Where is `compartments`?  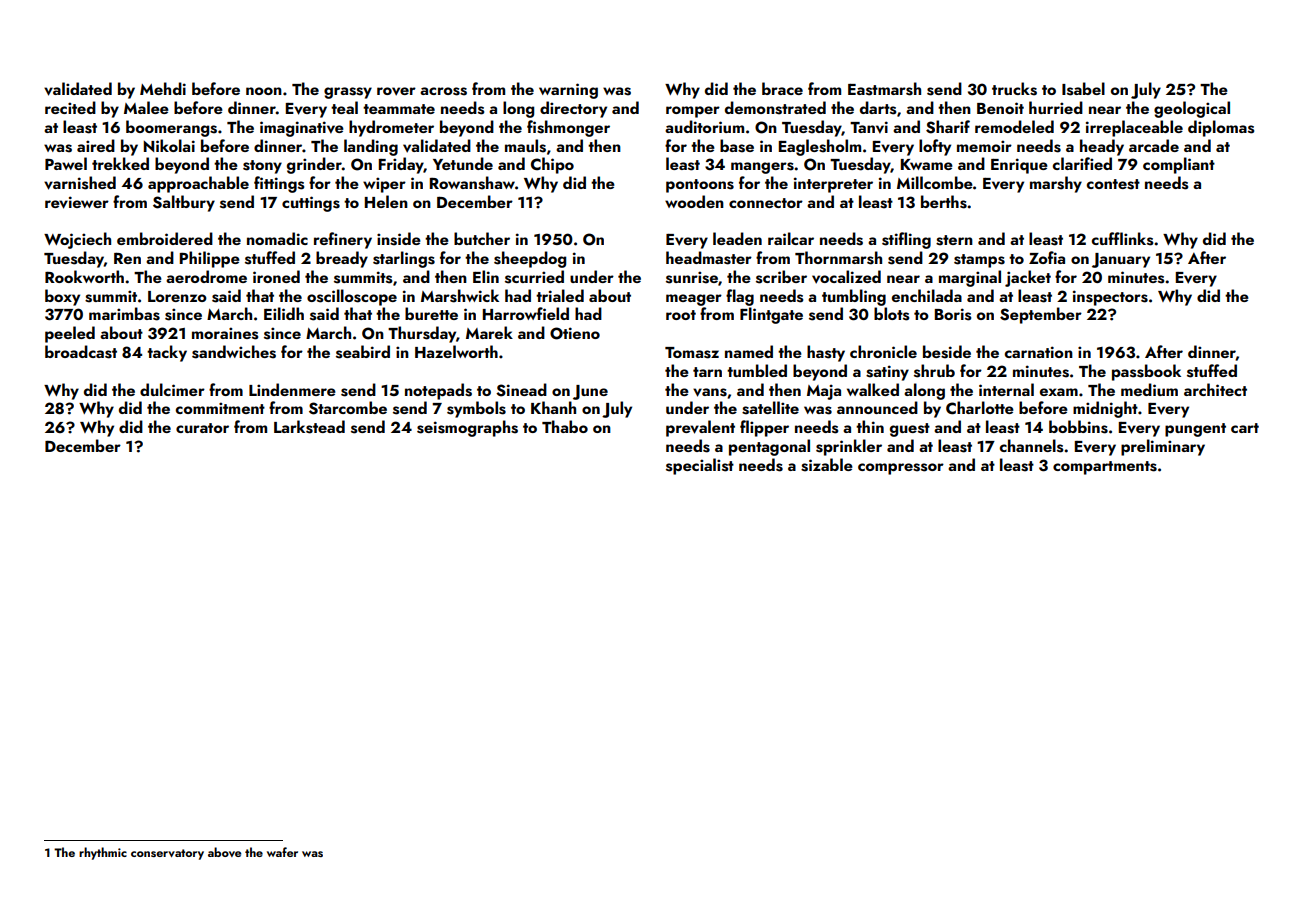
compartments is located at coordinates (1105, 468).
